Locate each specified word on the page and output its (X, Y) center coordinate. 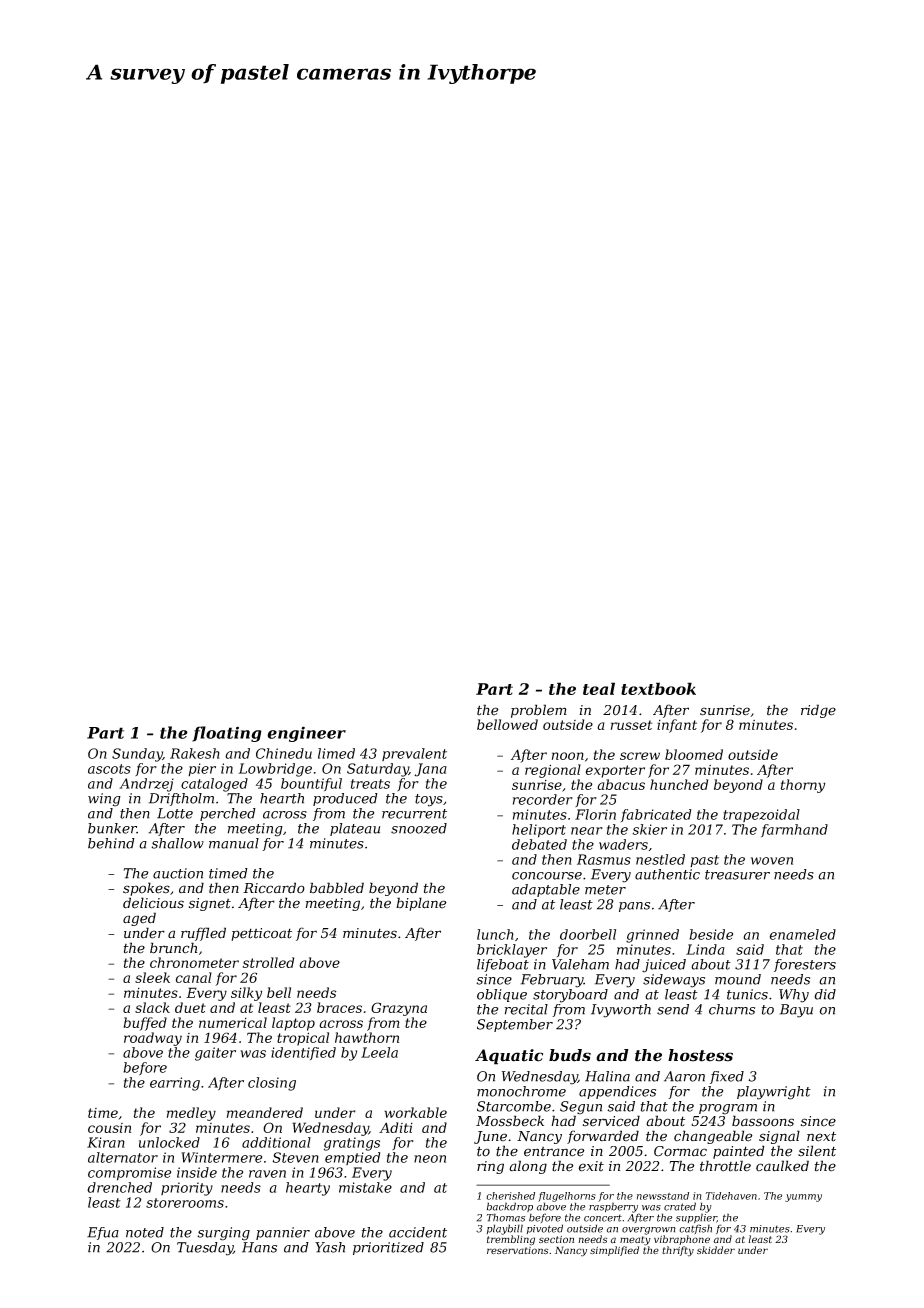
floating (227, 734)
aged (139, 919)
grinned (652, 936)
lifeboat (503, 965)
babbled (337, 888)
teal (599, 688)
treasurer (737, 875)
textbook (658, 688)
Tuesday (205, 1249)
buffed (145, 1024)
